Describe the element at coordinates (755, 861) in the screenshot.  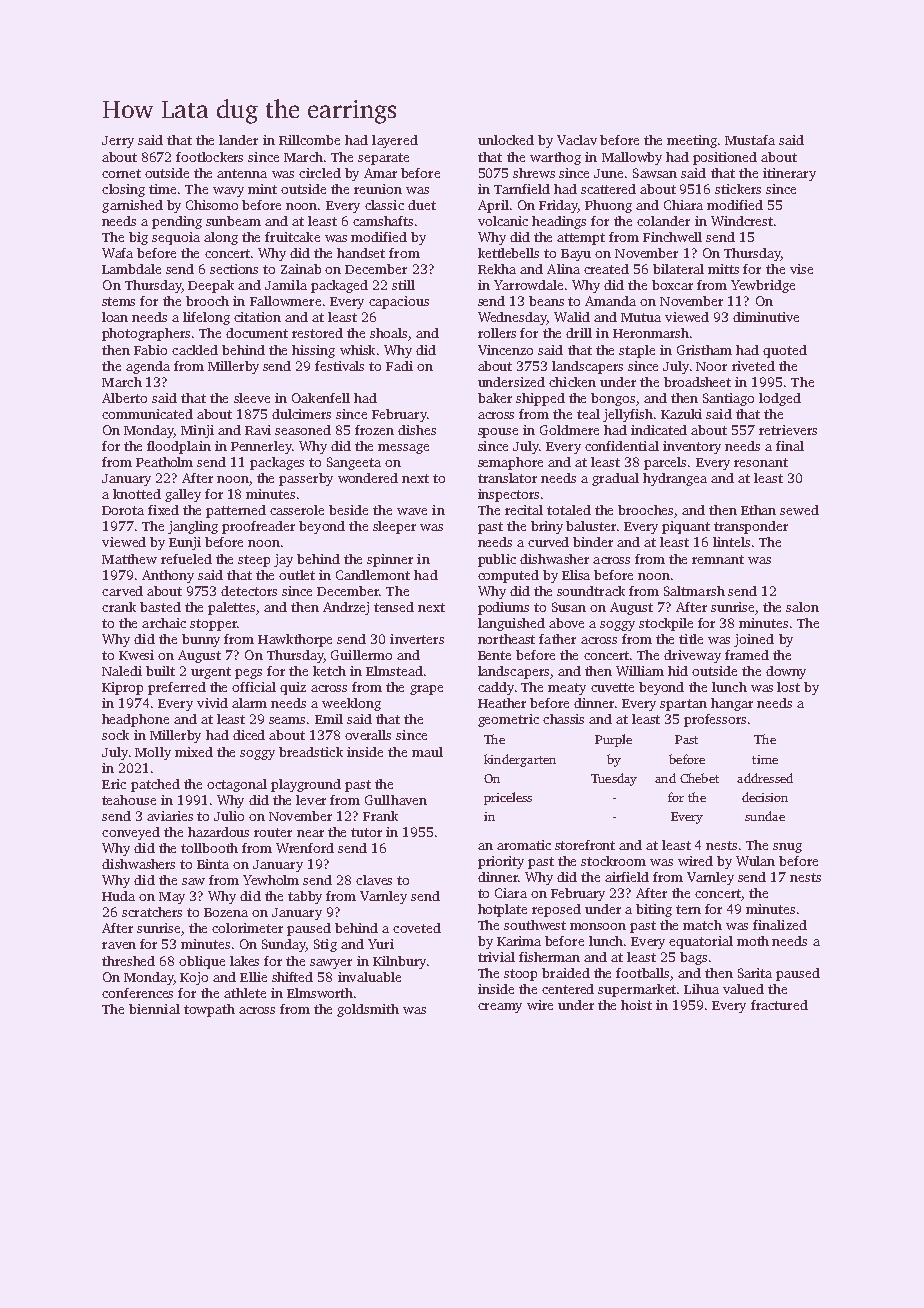
I see `Wulan` at that location.
